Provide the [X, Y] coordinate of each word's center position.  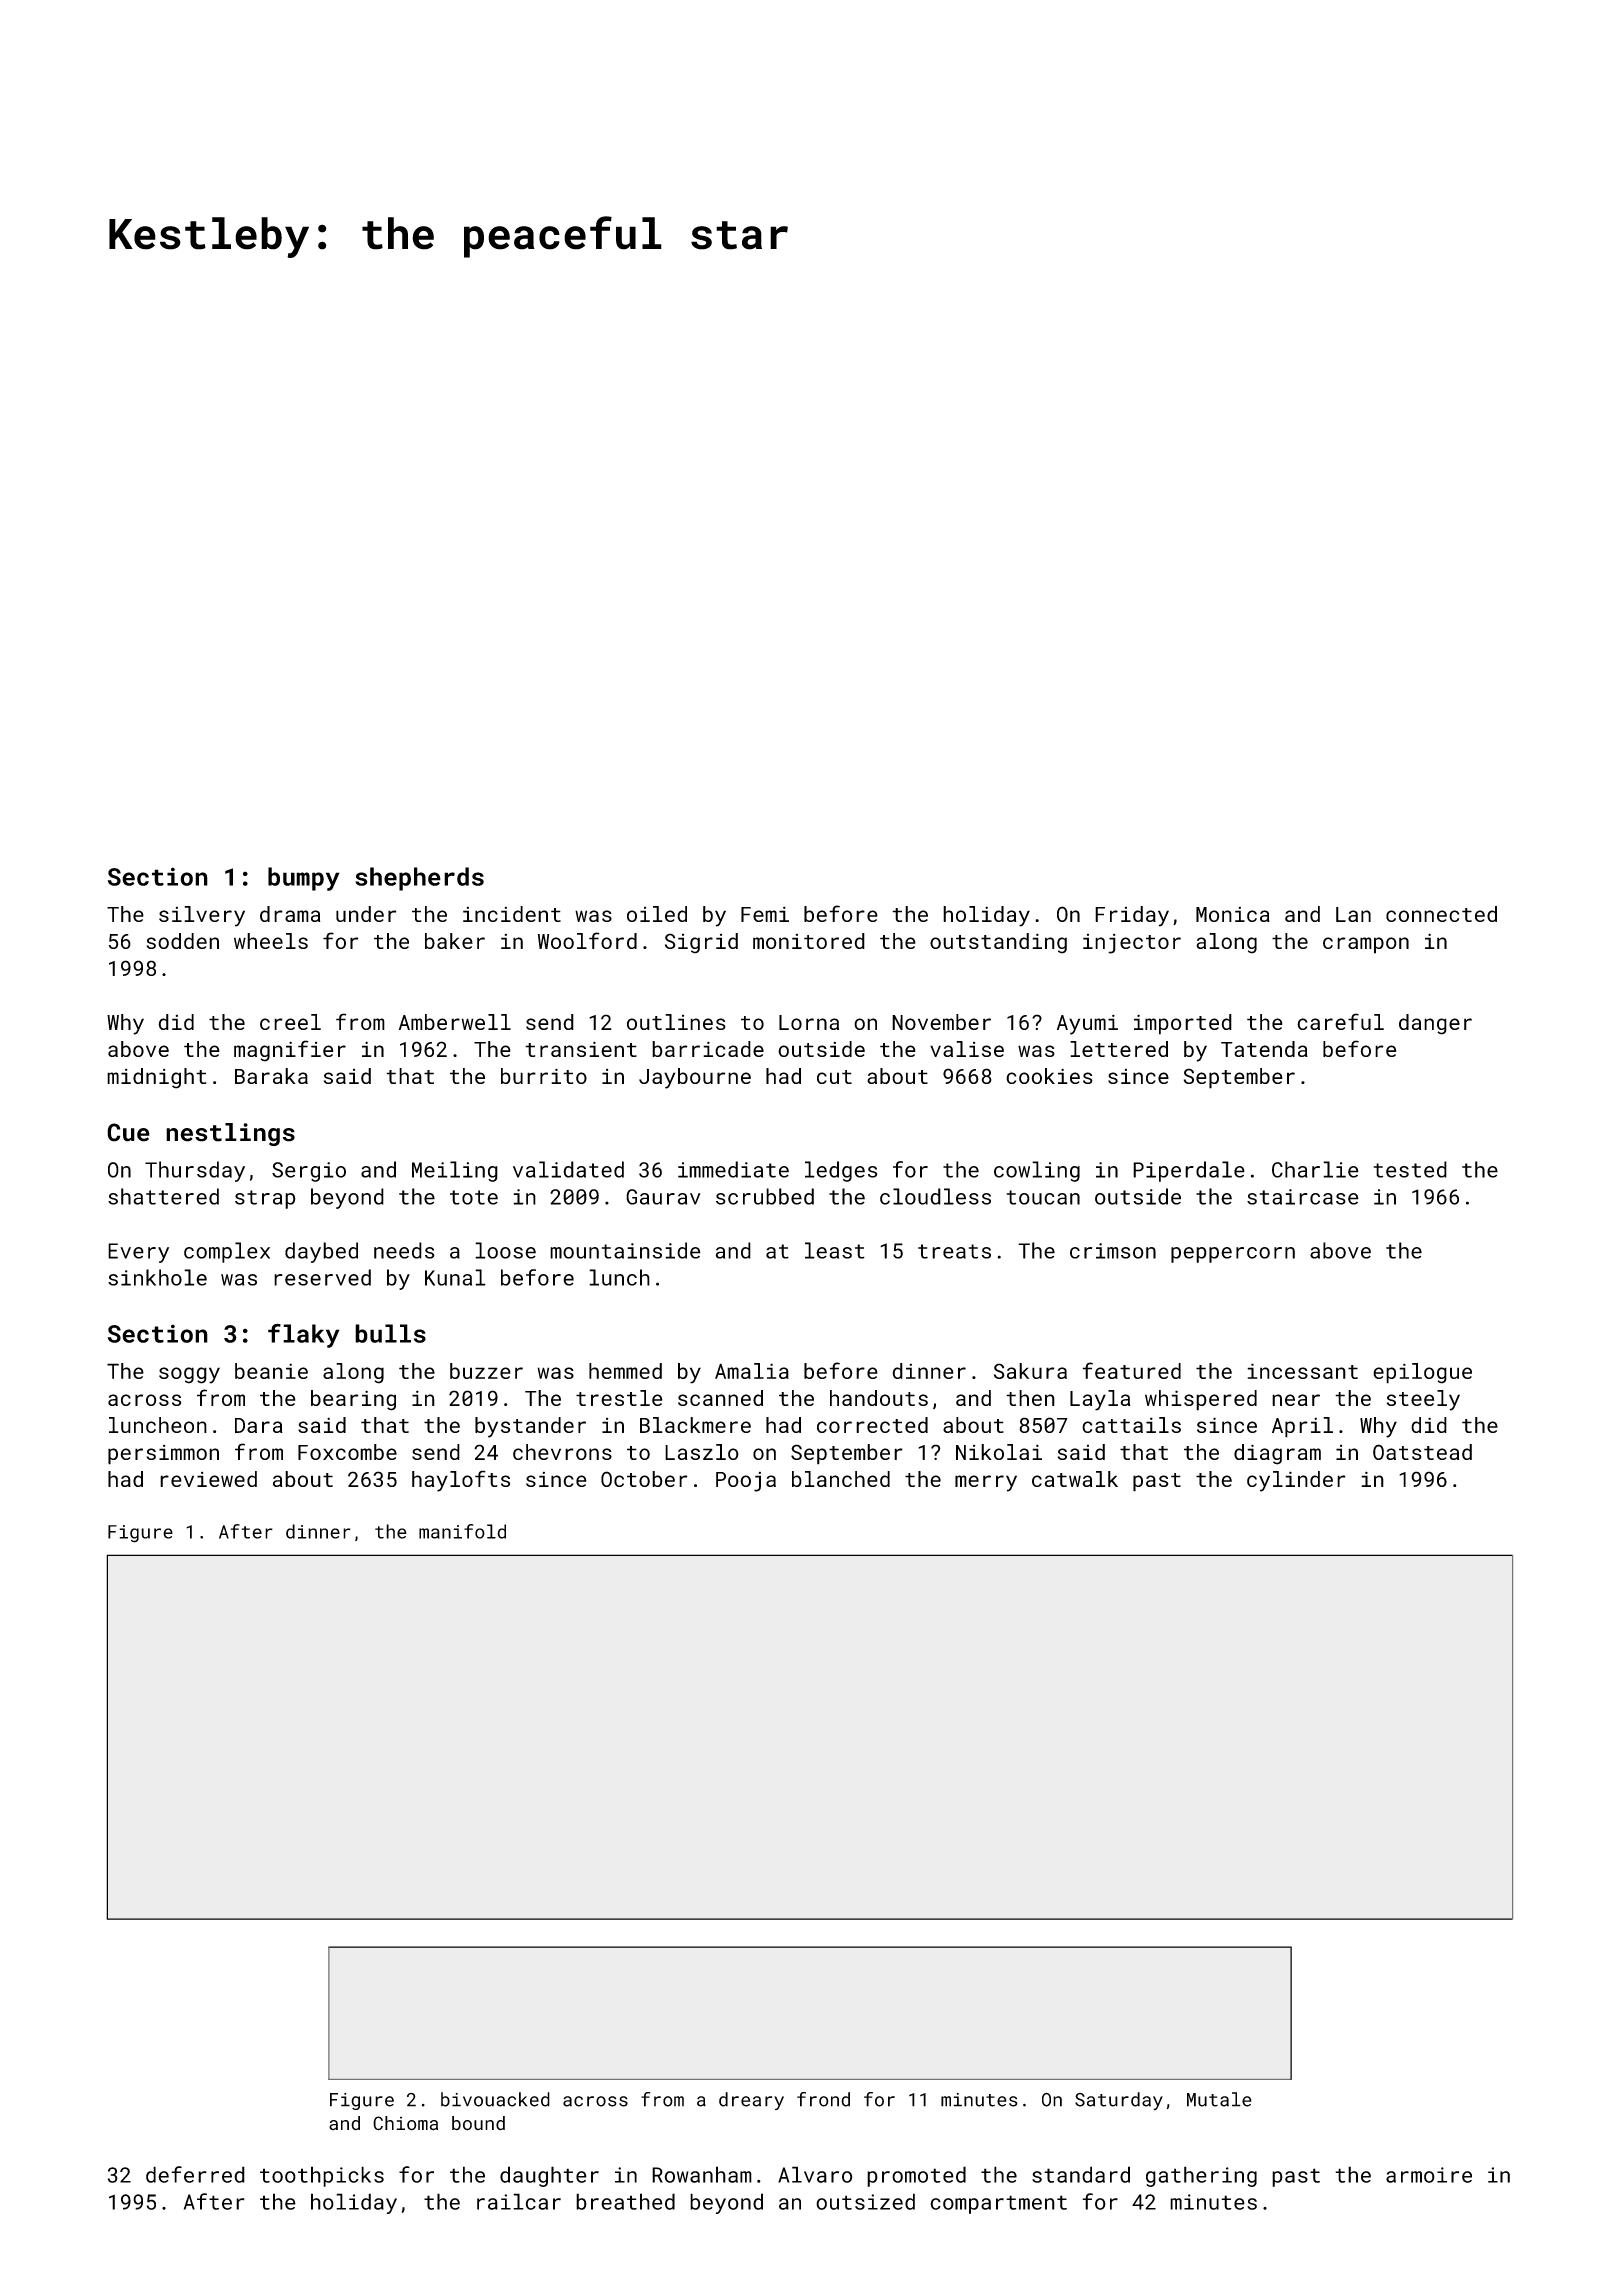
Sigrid [701, 943]
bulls [390, 1333]
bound [478, 2123]
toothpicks [322, 2176]
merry [986, 1483]
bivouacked [495, 2099]
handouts [879, 1398]
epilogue [1422, 1373]
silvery [202, 916]
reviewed [208, 1479]
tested [1410, 1169]
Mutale [1219, 2099]
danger [1435, 1024]
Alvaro [815, 2174]
